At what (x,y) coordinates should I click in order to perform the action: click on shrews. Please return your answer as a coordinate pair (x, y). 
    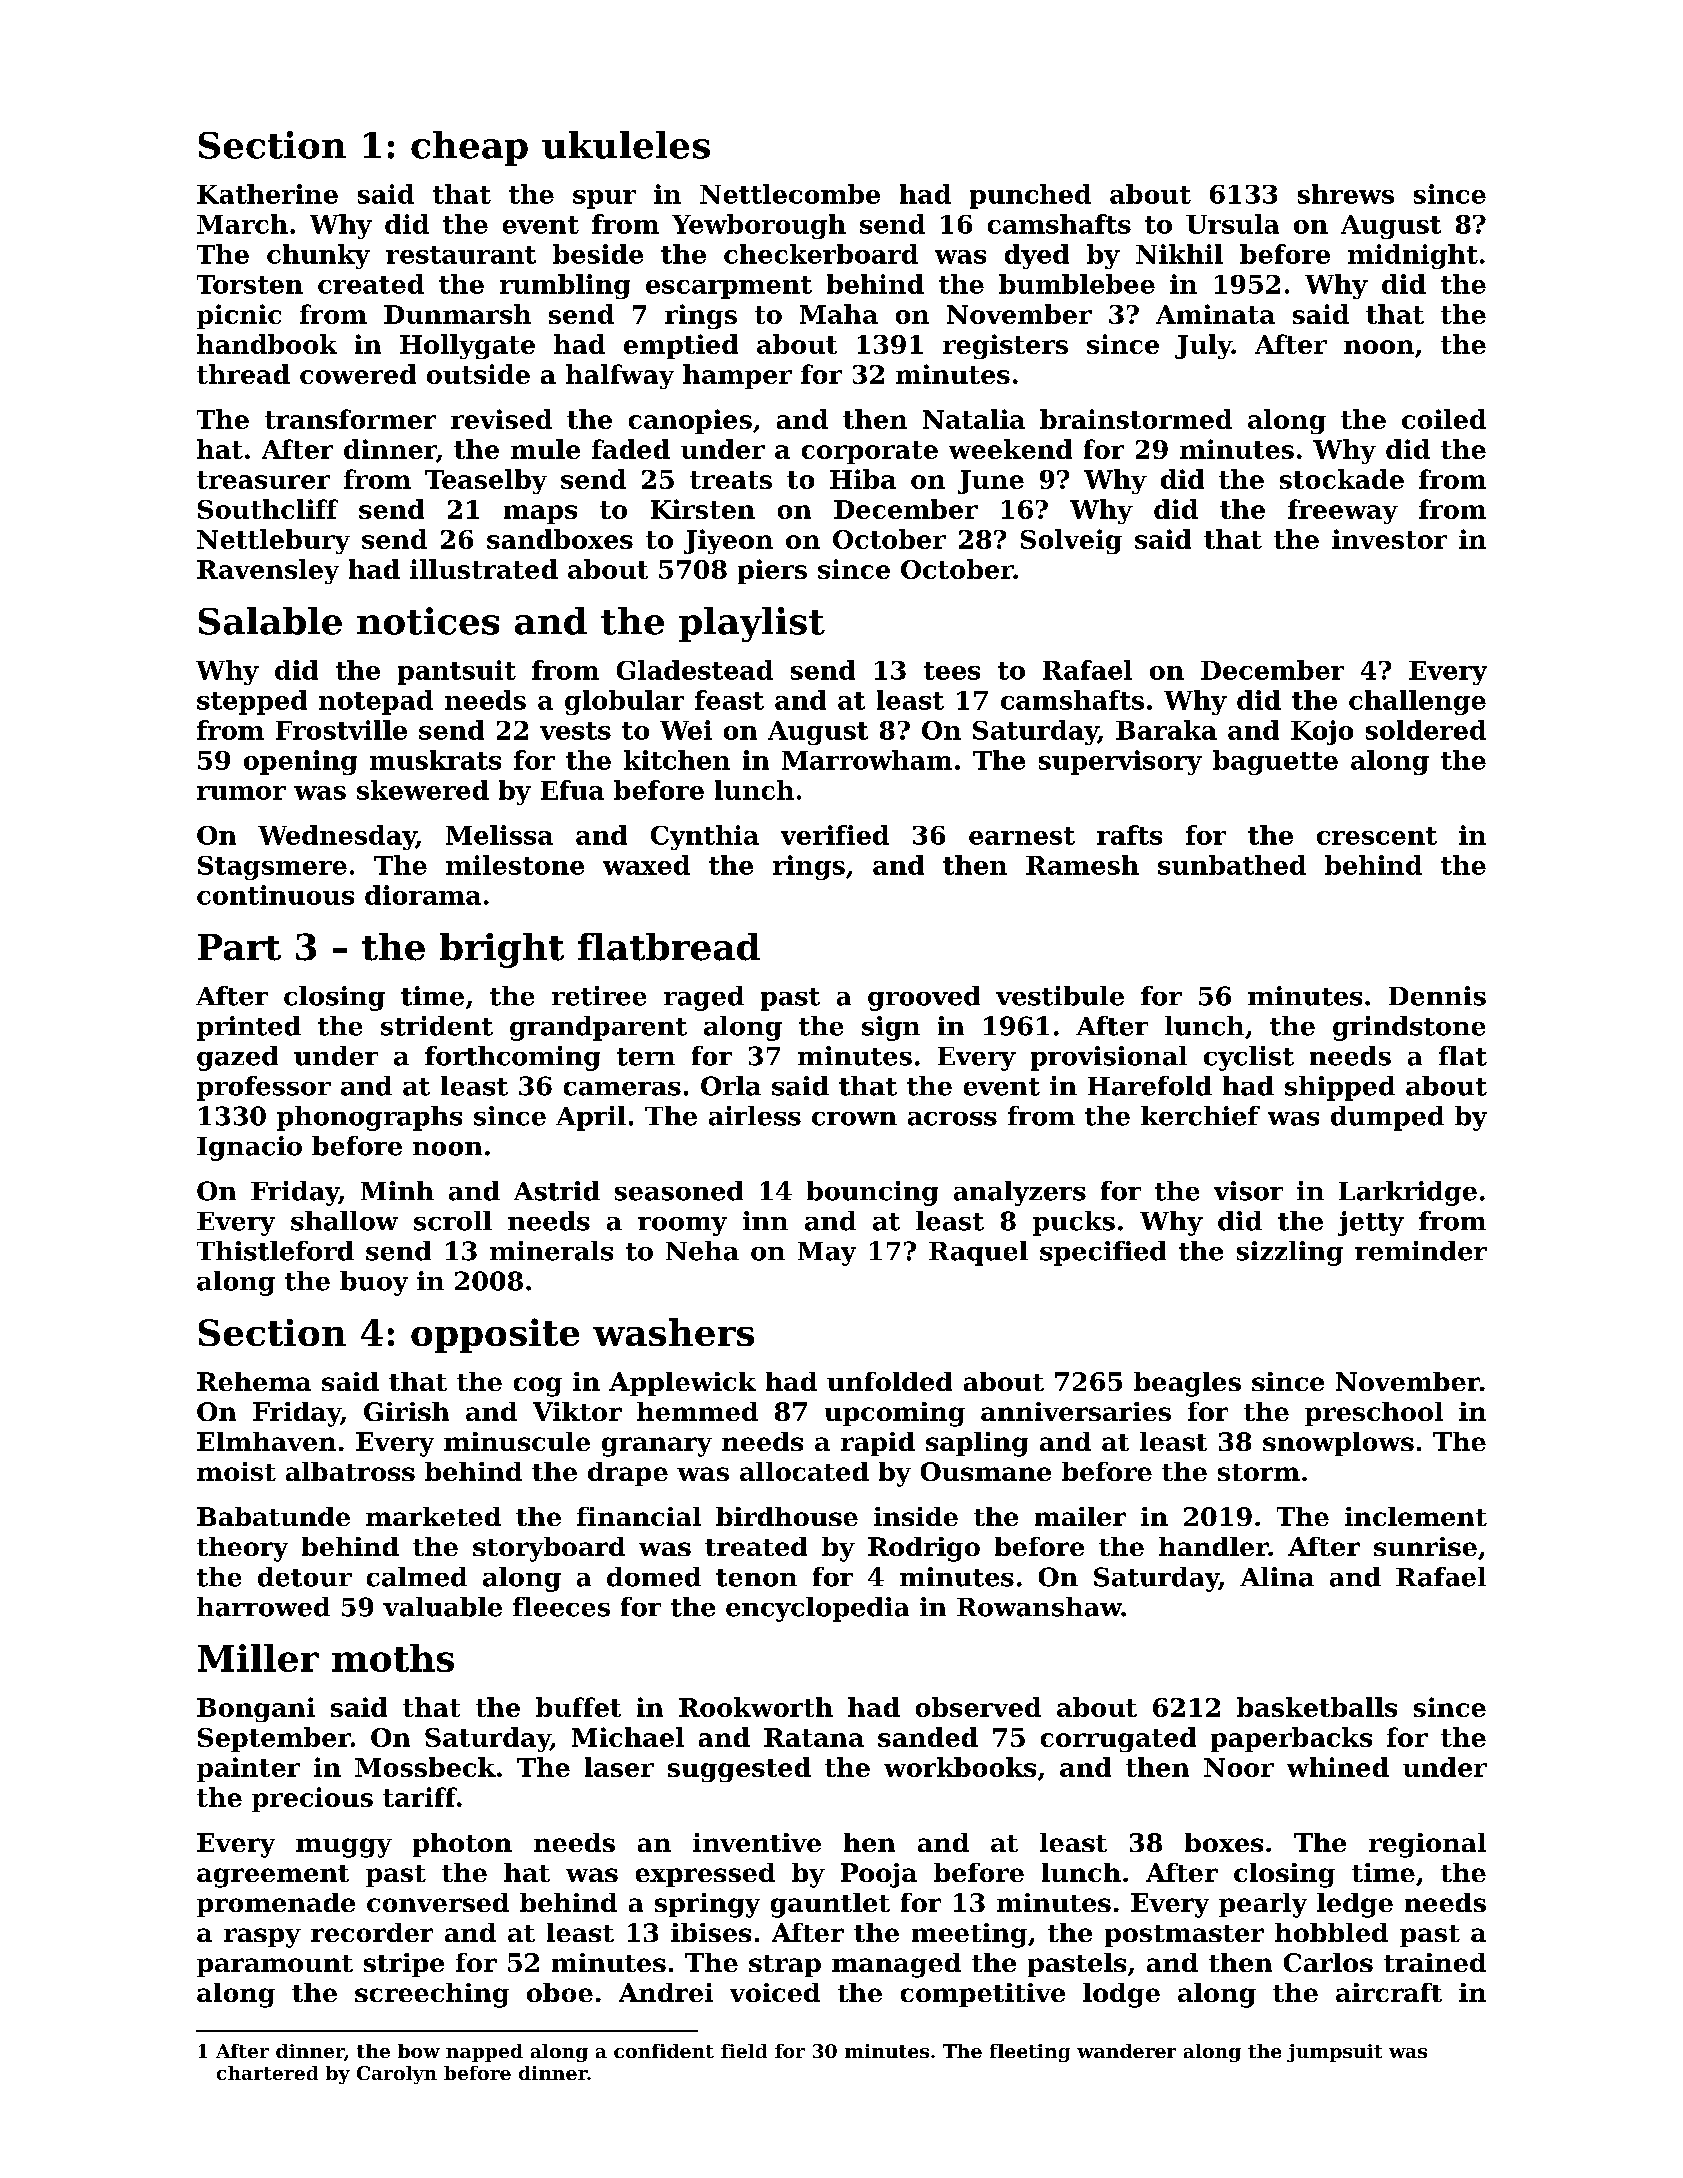
    Looking at the image, I should click on (1346, 194).
